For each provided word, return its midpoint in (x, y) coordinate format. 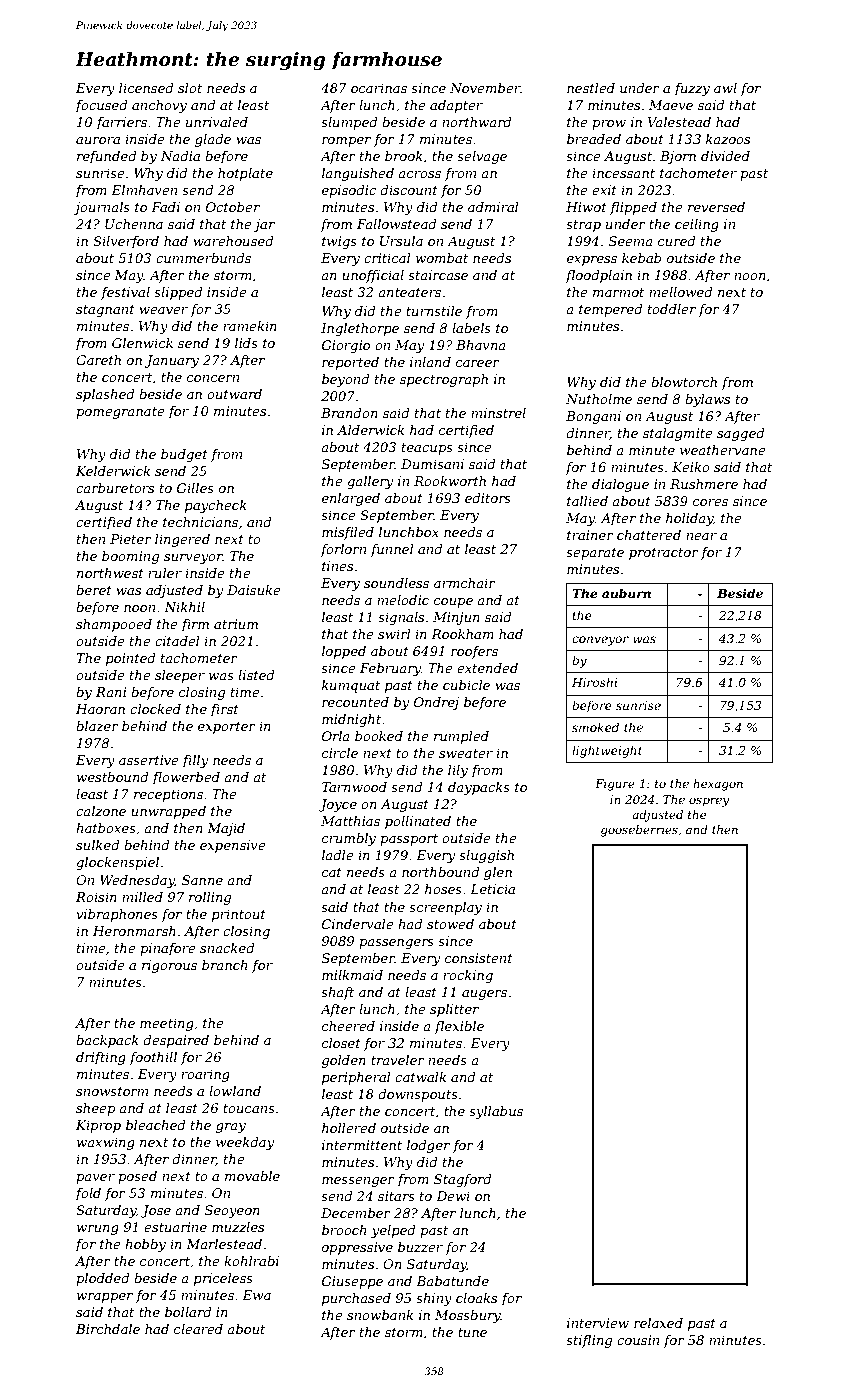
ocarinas (379, 88)
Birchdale (108, 1329)
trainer (590, 535)
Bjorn (678, 157)
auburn (626, 593)
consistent (479, 958)
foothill (153, 1058)
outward (234, 394)
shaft (337, 993)
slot (190, 88)
